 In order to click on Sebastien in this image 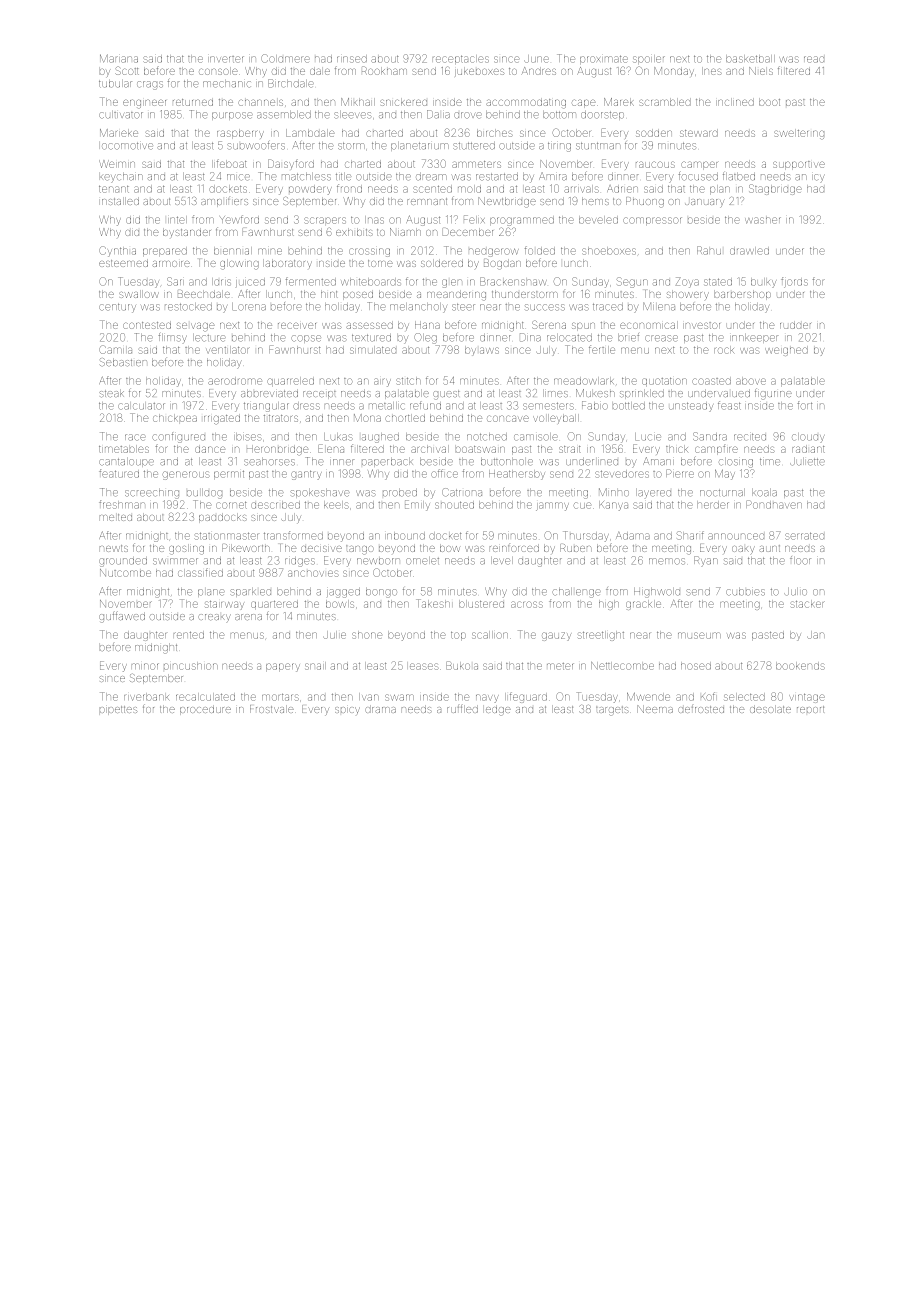, I will do `click(123, 362)`.
